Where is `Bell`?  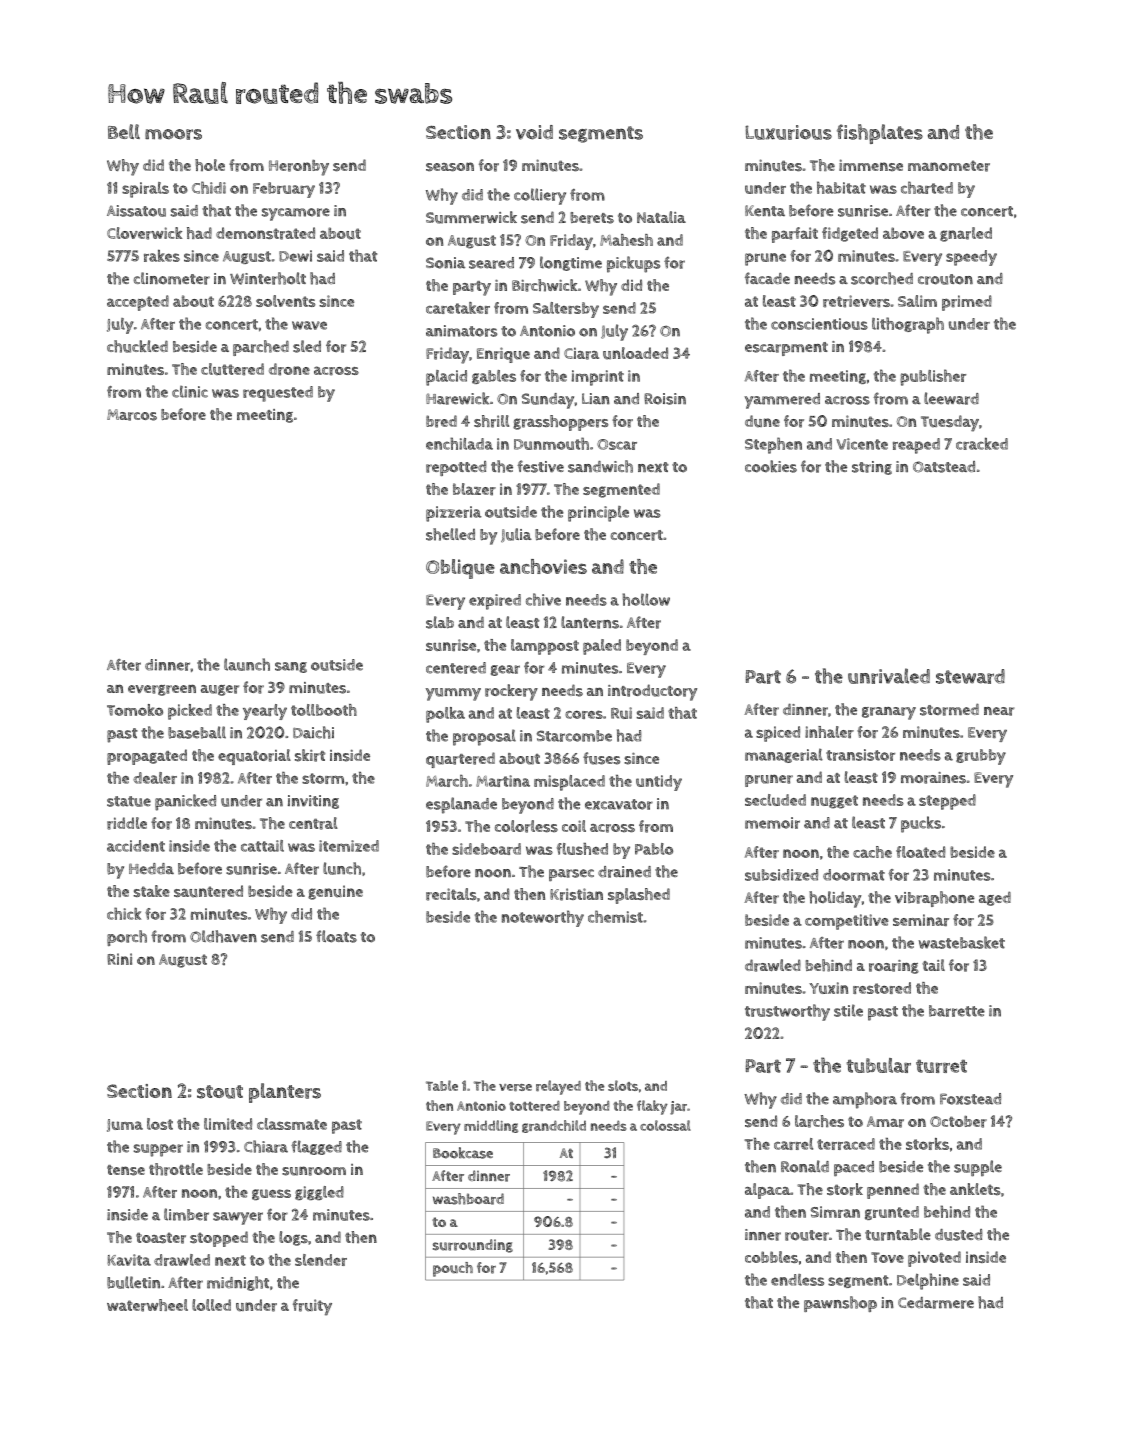
Bell is located at coordinates (124, 131).
